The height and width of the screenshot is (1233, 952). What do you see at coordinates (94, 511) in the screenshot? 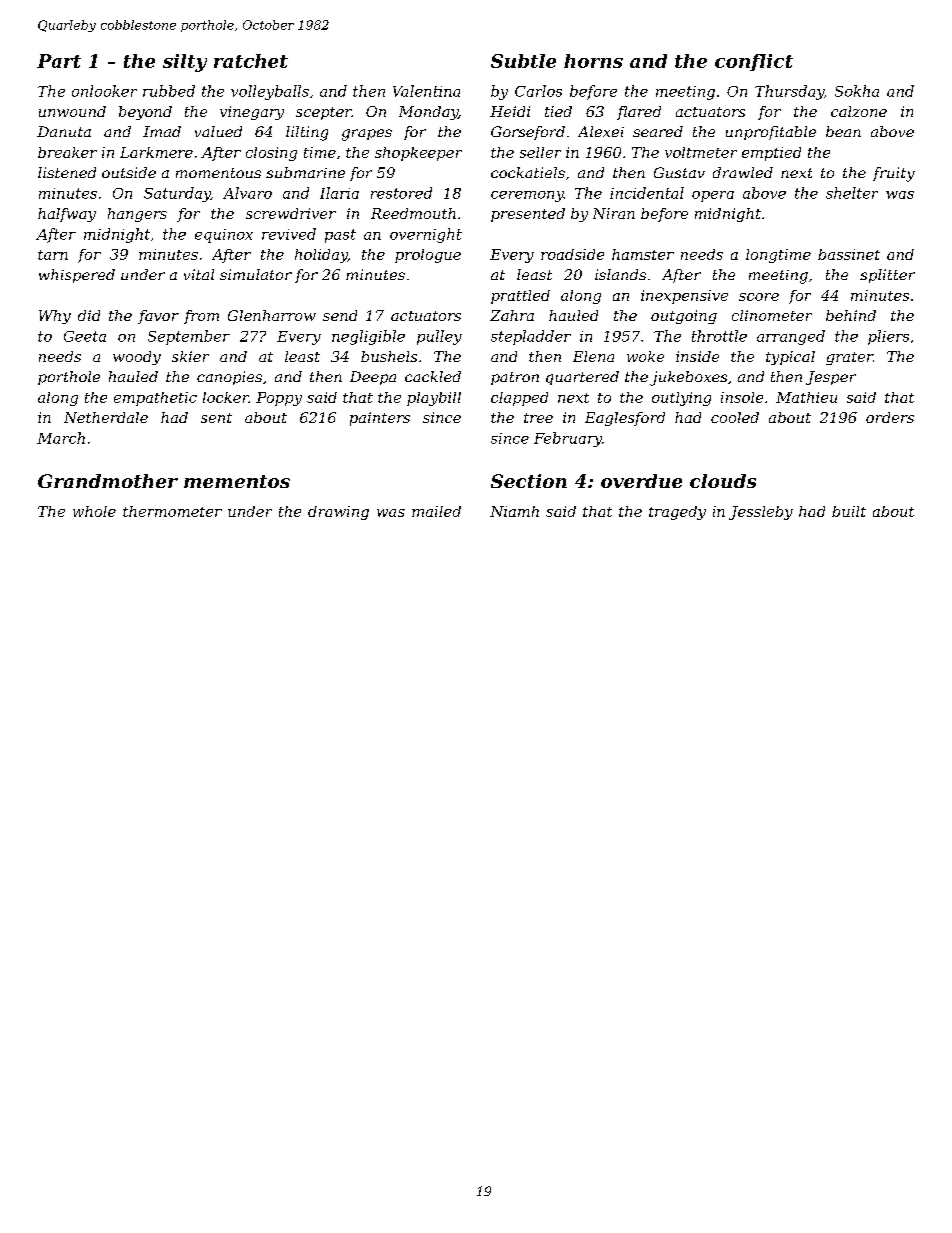
I see `whole` at bounding box center [94, 511].
